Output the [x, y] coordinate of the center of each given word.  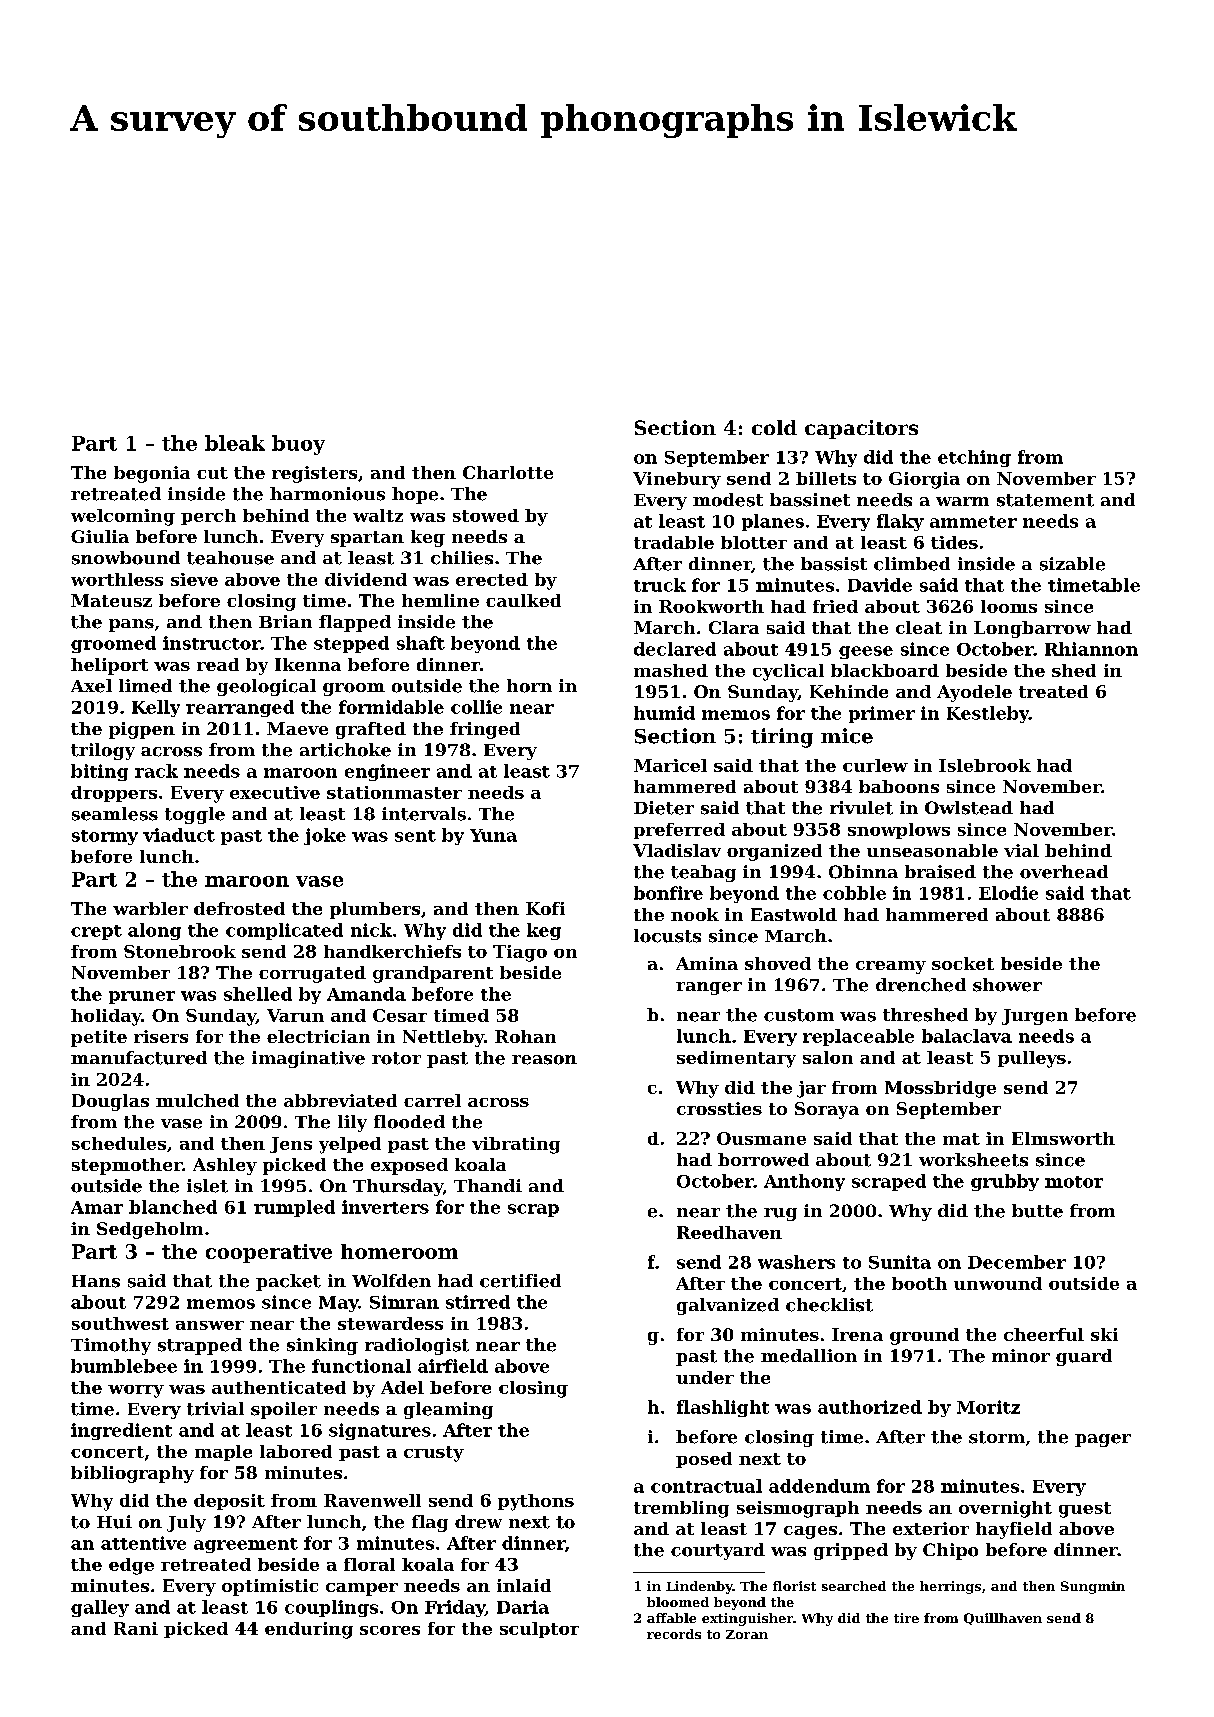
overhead [1064, 872]
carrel [432, 1100]
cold [774, 427]
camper [362, 1589]
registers [314, 474]
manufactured [139, 1058]
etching [974, 458]
